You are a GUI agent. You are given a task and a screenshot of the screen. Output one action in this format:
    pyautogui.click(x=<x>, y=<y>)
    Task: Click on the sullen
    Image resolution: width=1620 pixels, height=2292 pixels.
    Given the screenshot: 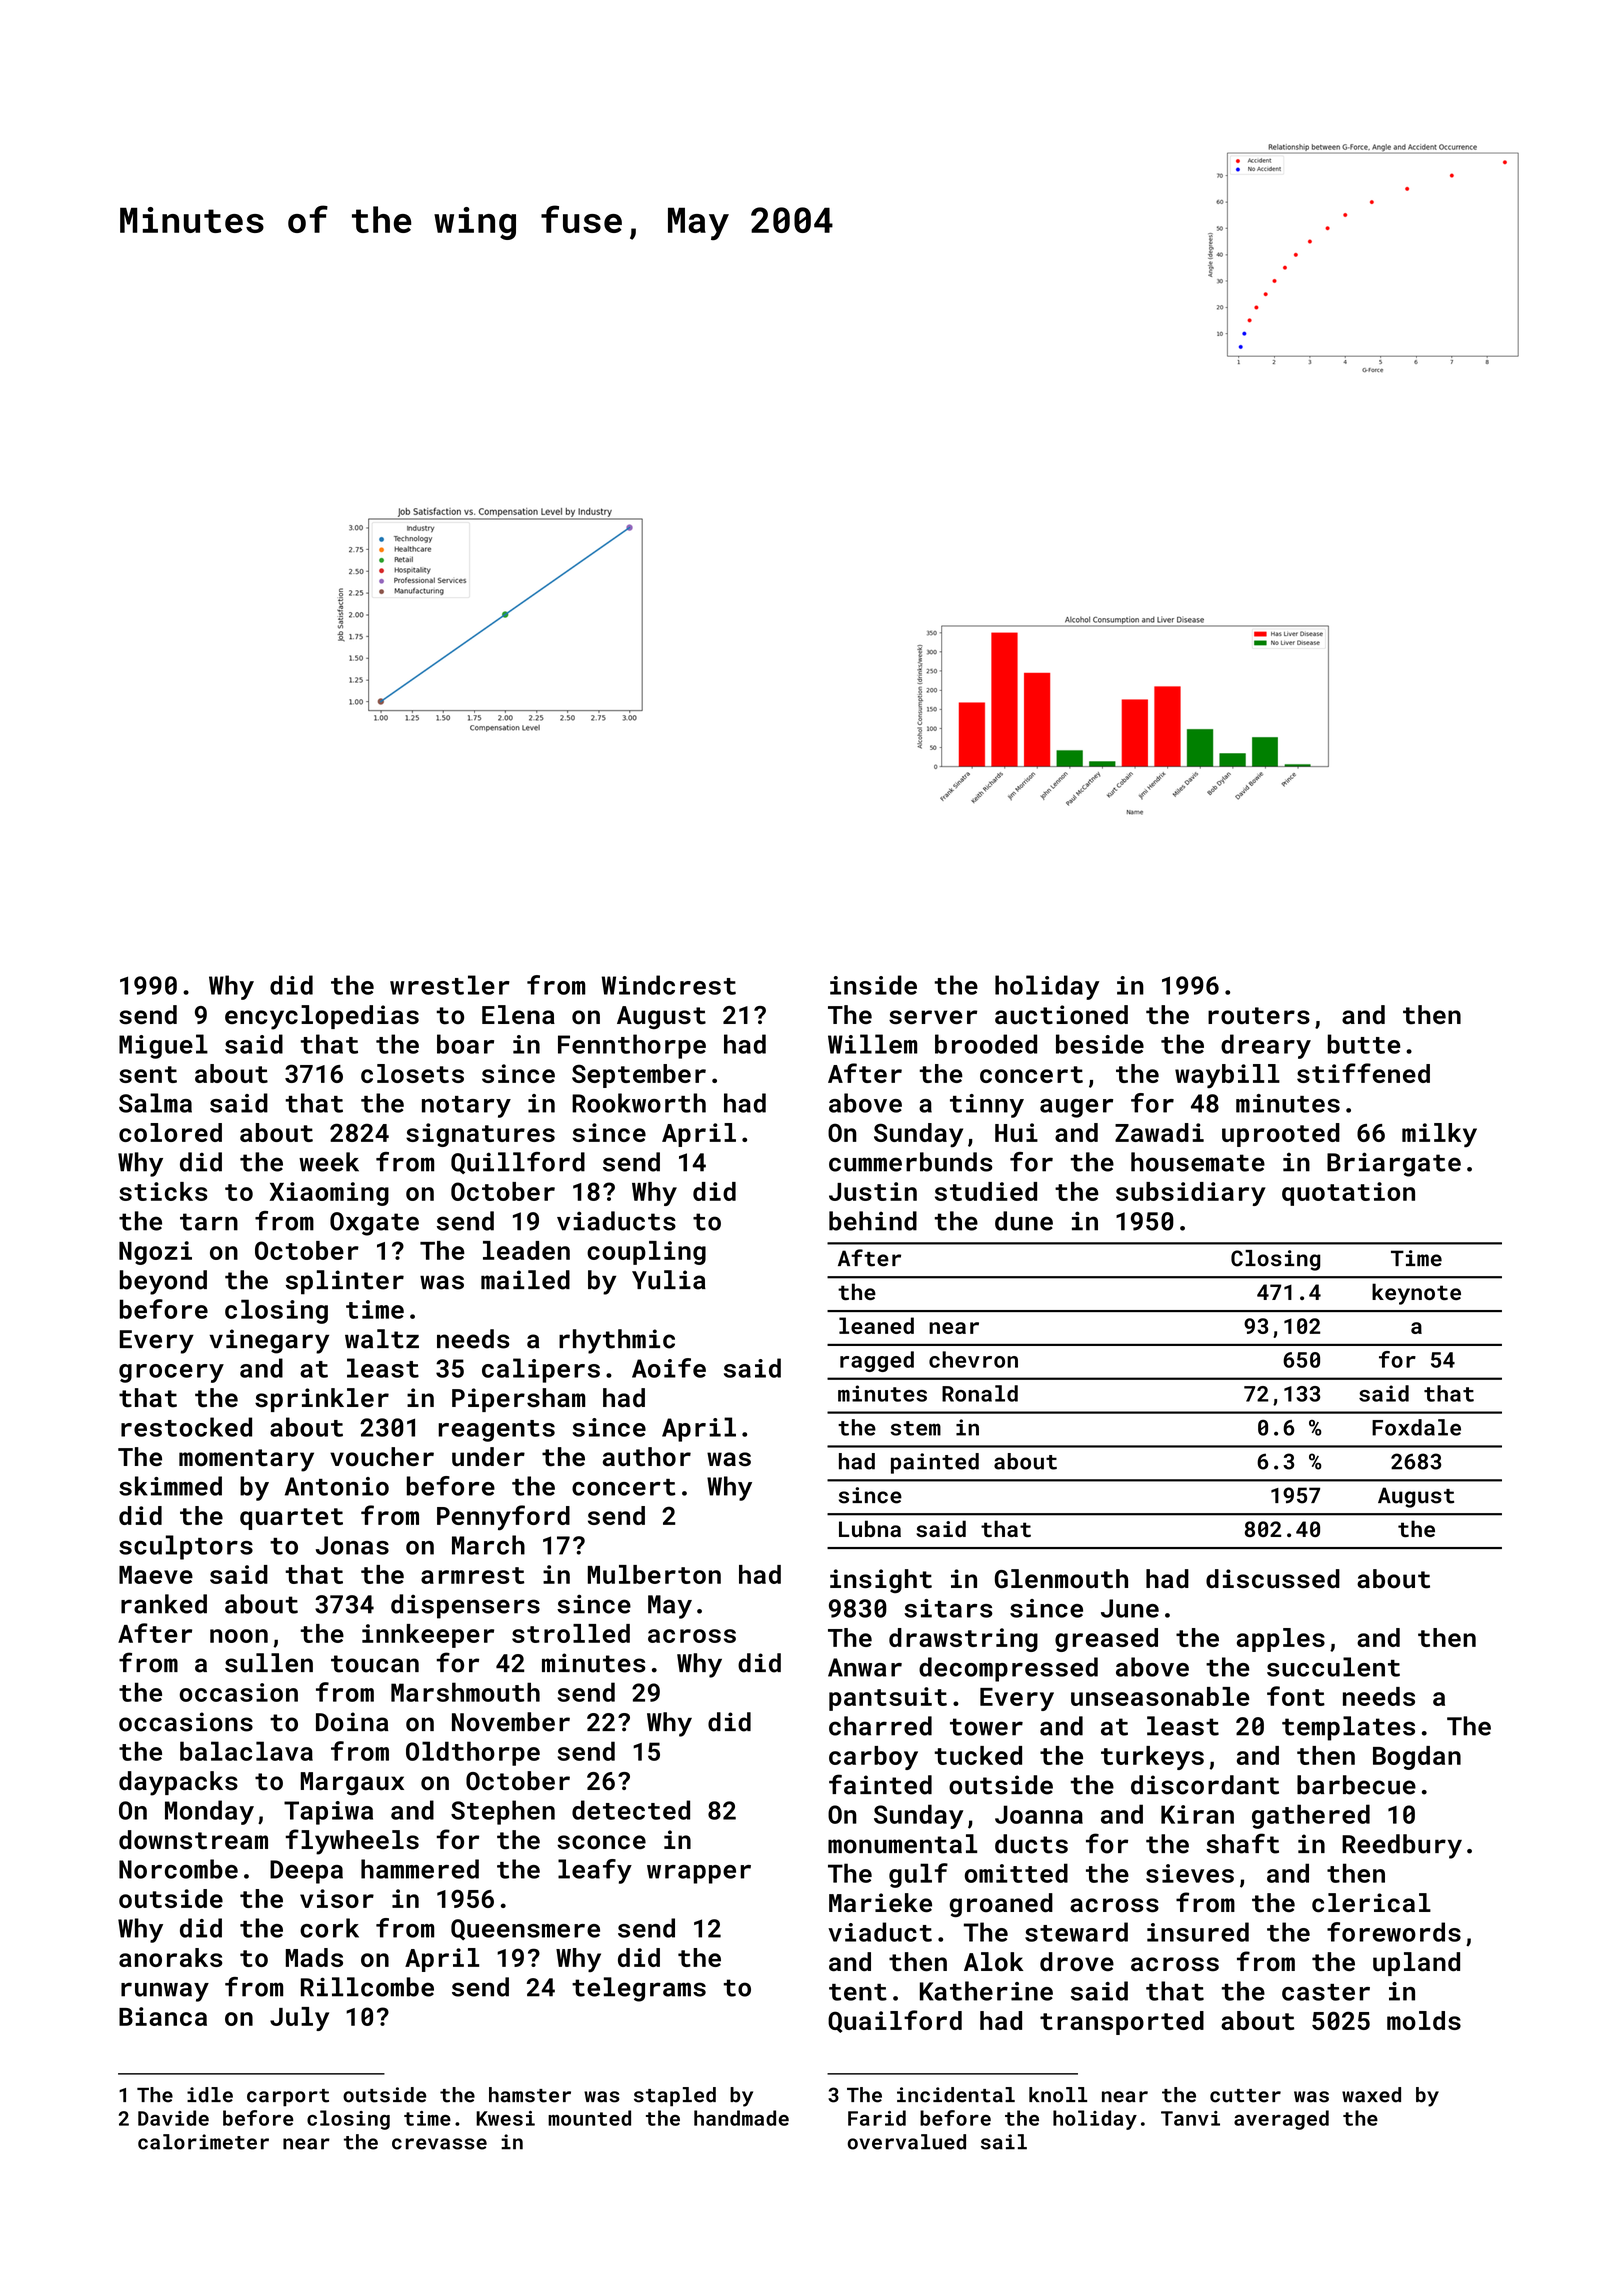 What is the action you would take?
    pyautogui.click(x=269, y=1663)
